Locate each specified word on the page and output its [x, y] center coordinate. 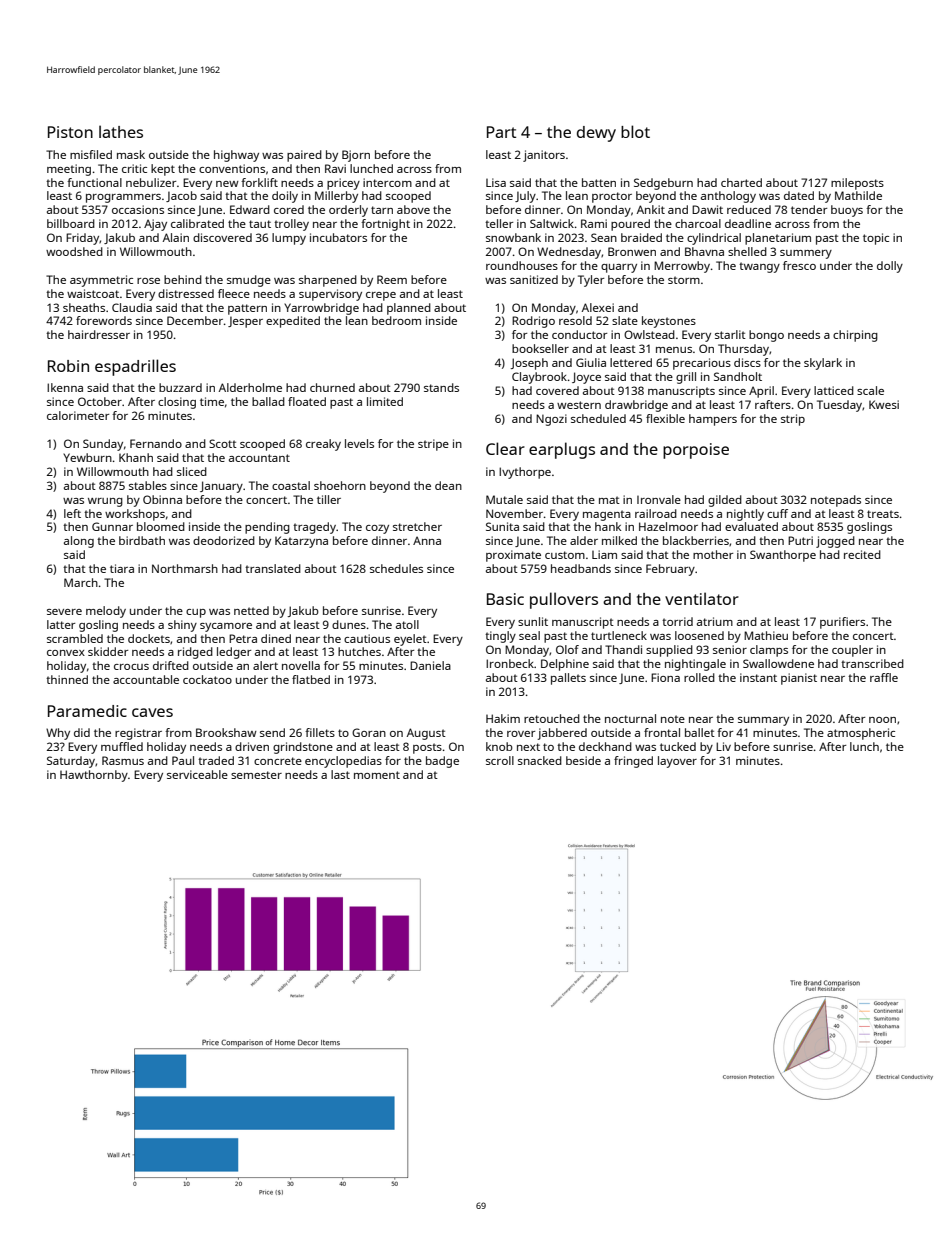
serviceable [197, 774]
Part [501, 132]
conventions [232, 168]
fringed [633, 762]
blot [635, 131]
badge [442, 762]
